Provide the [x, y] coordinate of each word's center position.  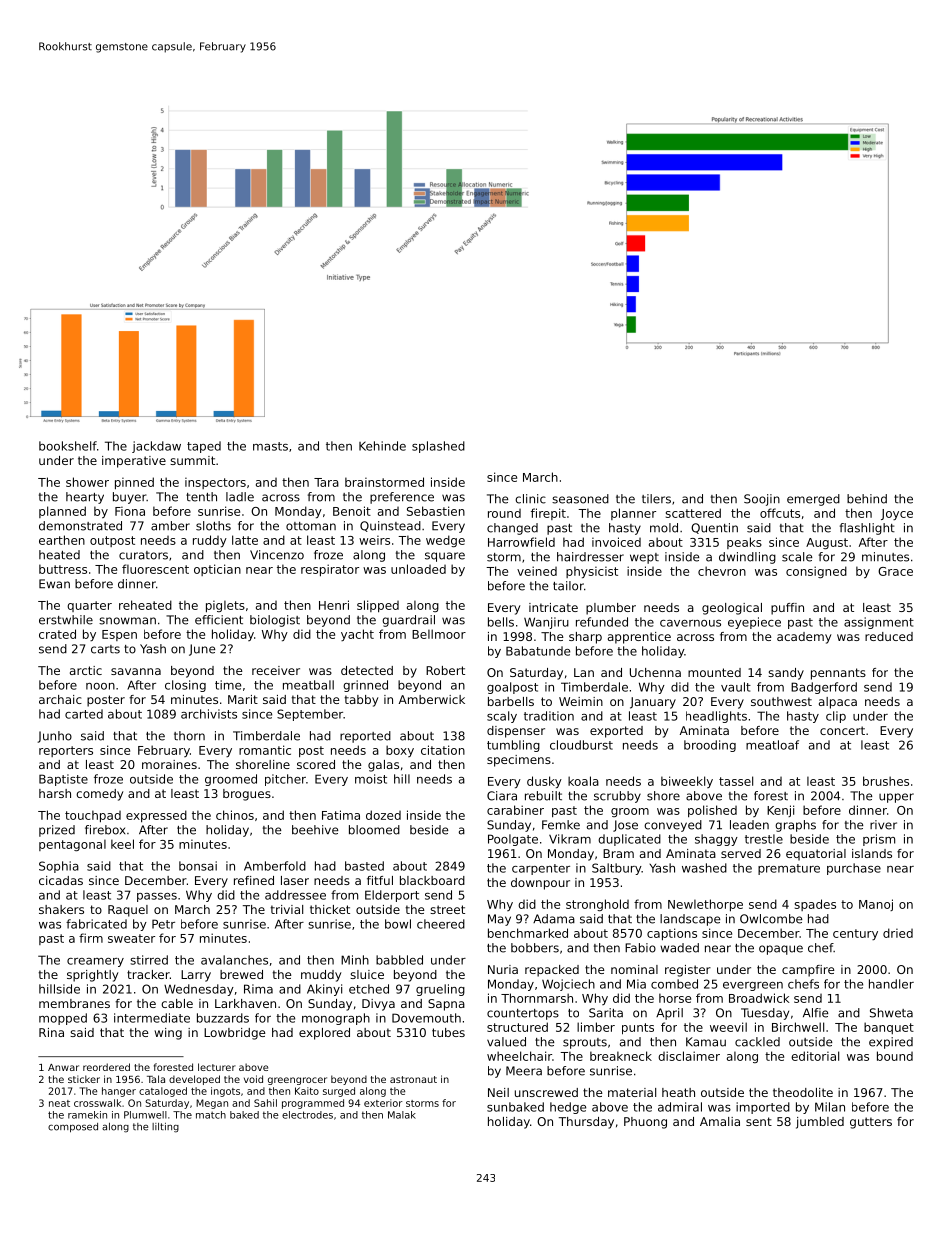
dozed [383, 815]
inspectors [215, 483]
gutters [871, 1123]
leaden [749, 825]
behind [867, 499]
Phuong [645, 1123]
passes [157, 897]
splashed [438, 447]
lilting [165, 1128]
